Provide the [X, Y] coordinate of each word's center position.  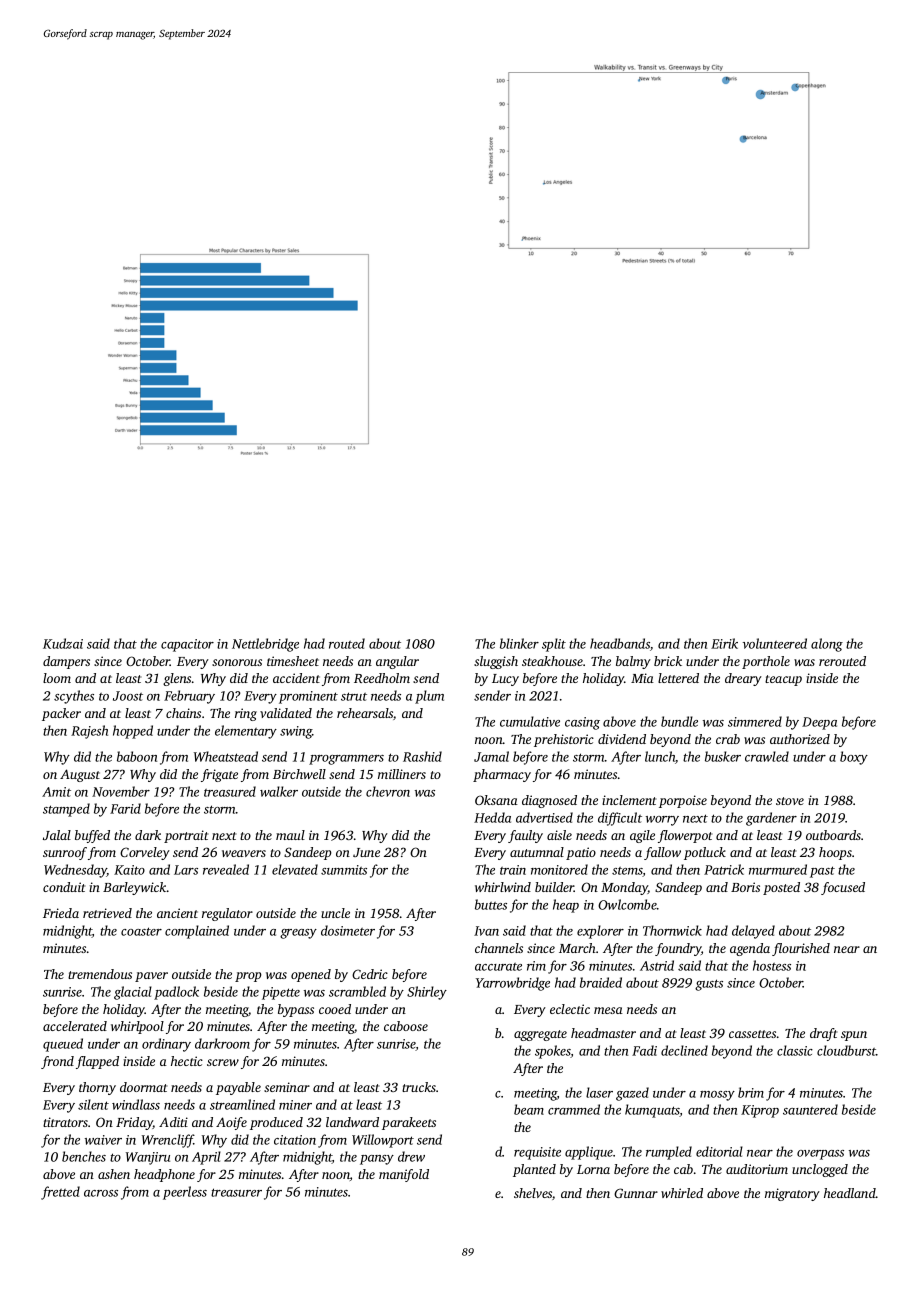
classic [795, 1050]
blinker [519, 643]
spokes [553, 1052]
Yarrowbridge [513, 984]
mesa [608, 1010]
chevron [388, 791]
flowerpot [685, 836]
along [827, 645]
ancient [177, 913]
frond [57, 1062]
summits [344, 870]
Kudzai [63, 643]
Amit [56, 792]
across [101, 1193]
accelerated [75, 1026]
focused [843, 888]
